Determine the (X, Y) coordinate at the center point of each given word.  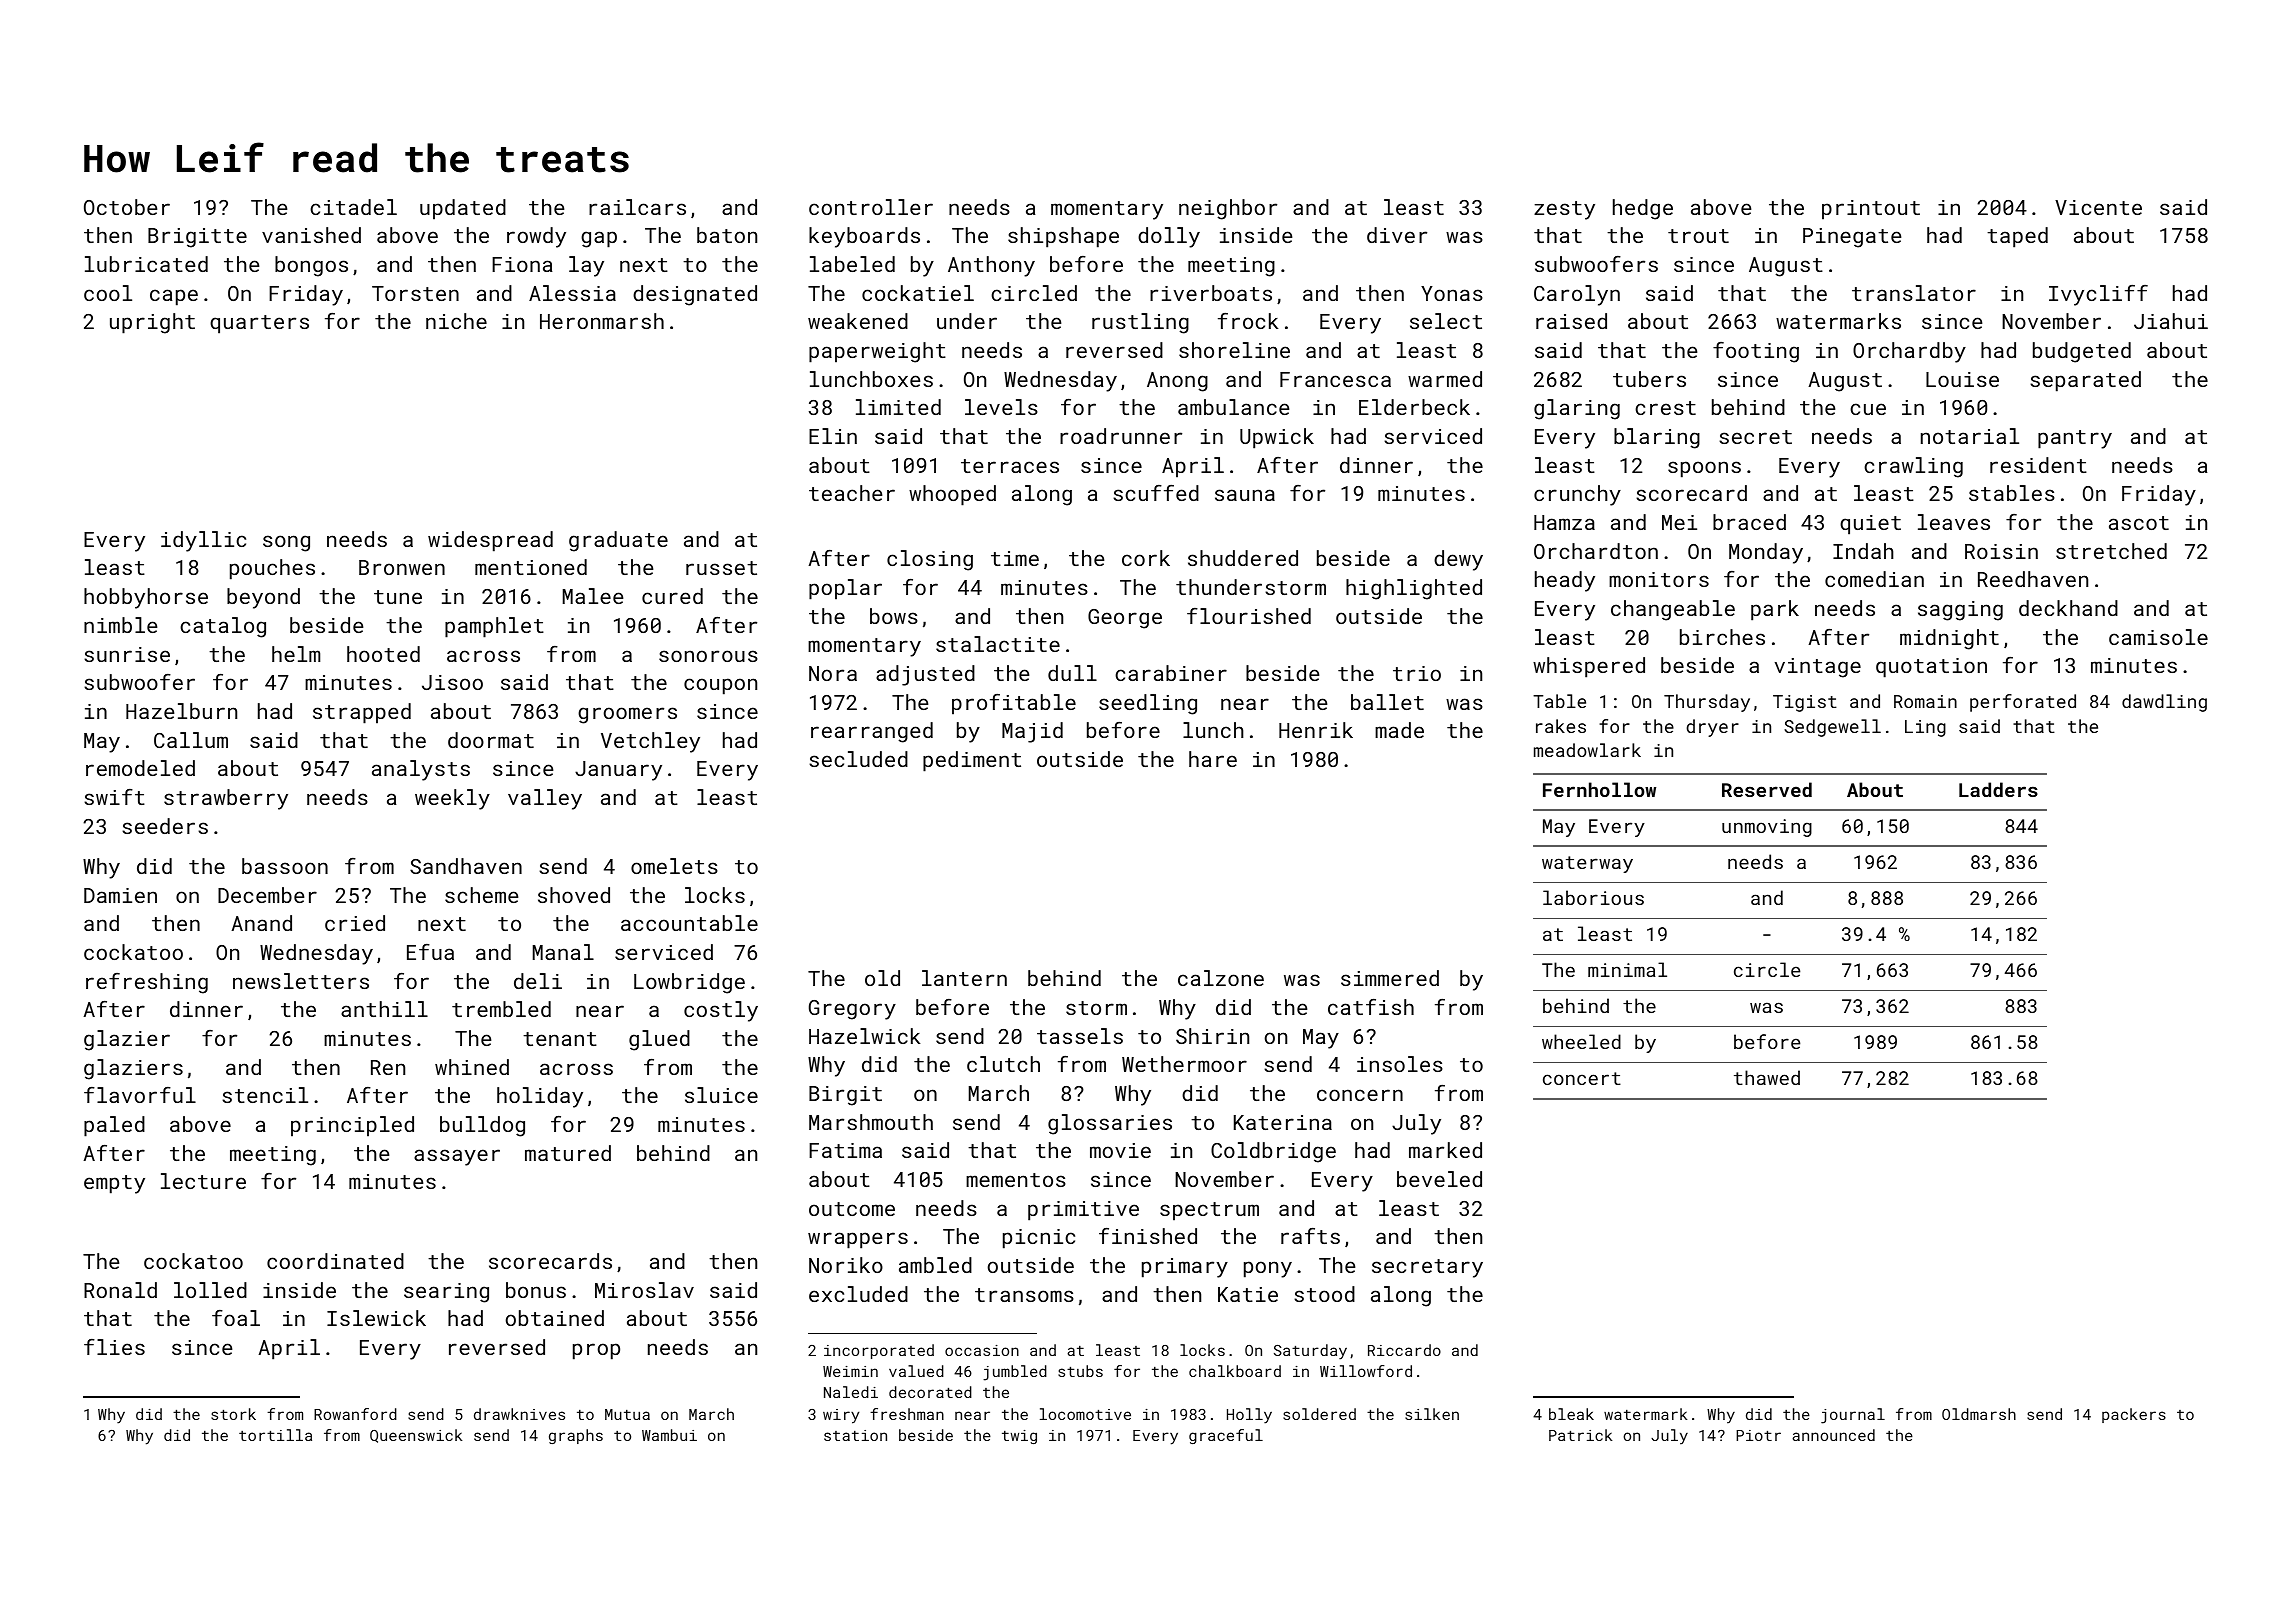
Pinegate (1852, 238)
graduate (618, 541)
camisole (2158, 637)
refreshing (147, 983)
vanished (311, 235)
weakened (858, 321)
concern (1360, 1095)
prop (596, 1351)
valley (545, 799)
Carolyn (1577, 295)
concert (1582, 1078)
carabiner (1171, 673)
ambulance (1233, 407)
